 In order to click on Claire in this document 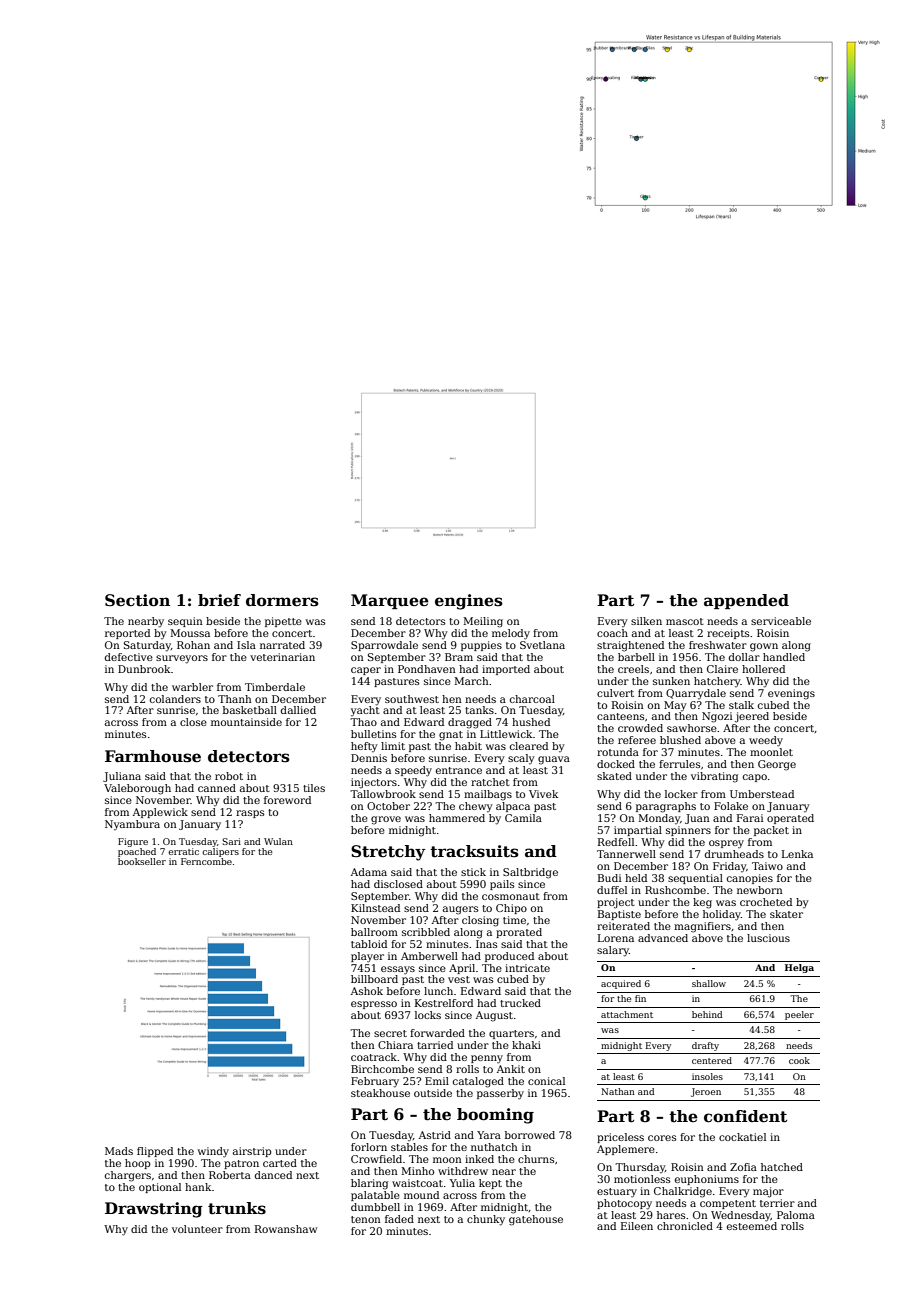, I will do `click(722, 669)`.
